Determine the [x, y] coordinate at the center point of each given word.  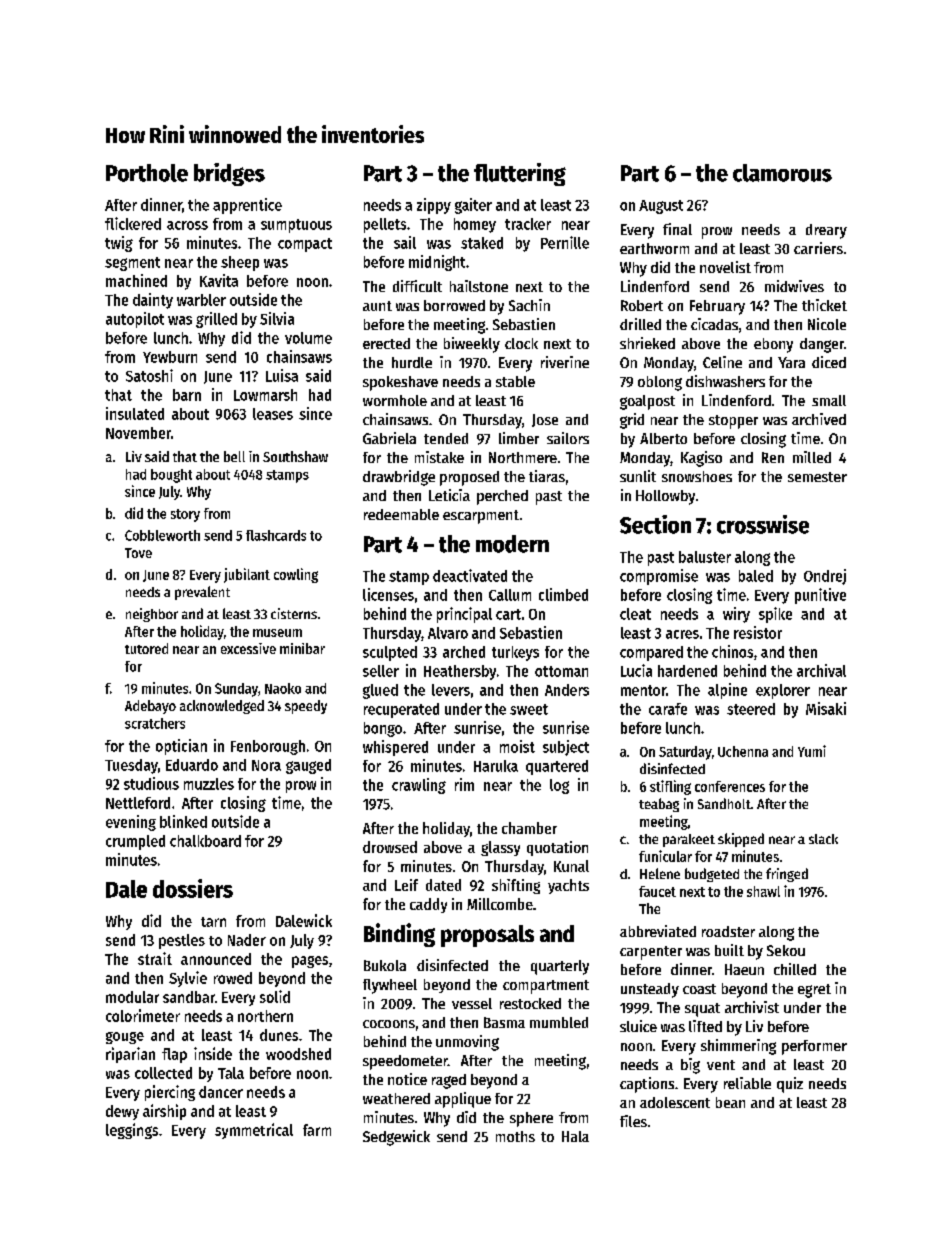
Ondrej [825, 577]
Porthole [147, 173]
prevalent [202, 593]
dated [443, 885]
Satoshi [149, 375]
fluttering [520, 174]
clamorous [782, 173]
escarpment [481, 517]
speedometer [405, 1062]
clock [521, 343]
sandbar [189, 997]
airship [164, 1112]
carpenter [651, 953]
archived [819, 419]
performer [814, 1047]
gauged [308, 766]
